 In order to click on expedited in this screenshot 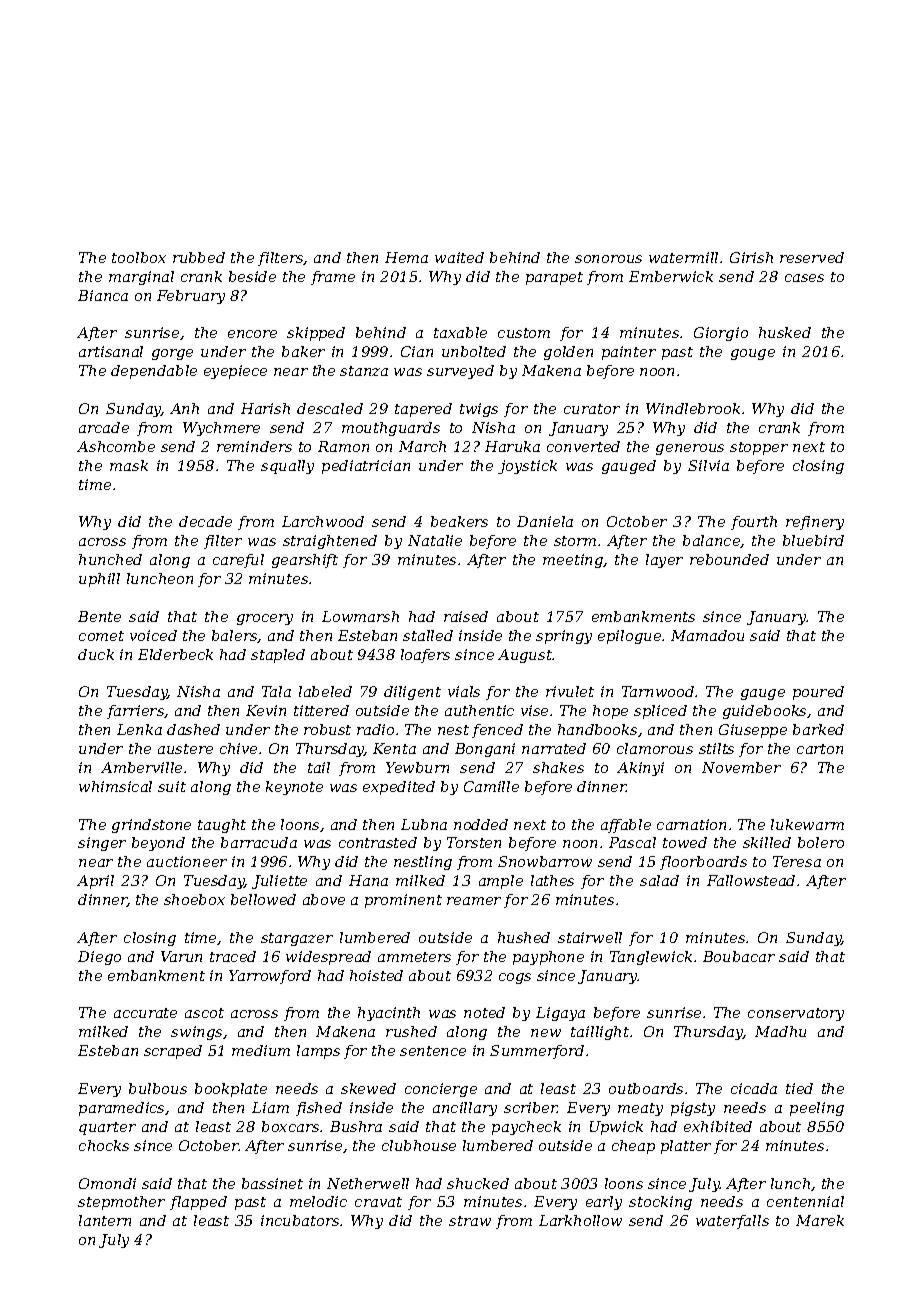, I will do `click(399, 788)`.
